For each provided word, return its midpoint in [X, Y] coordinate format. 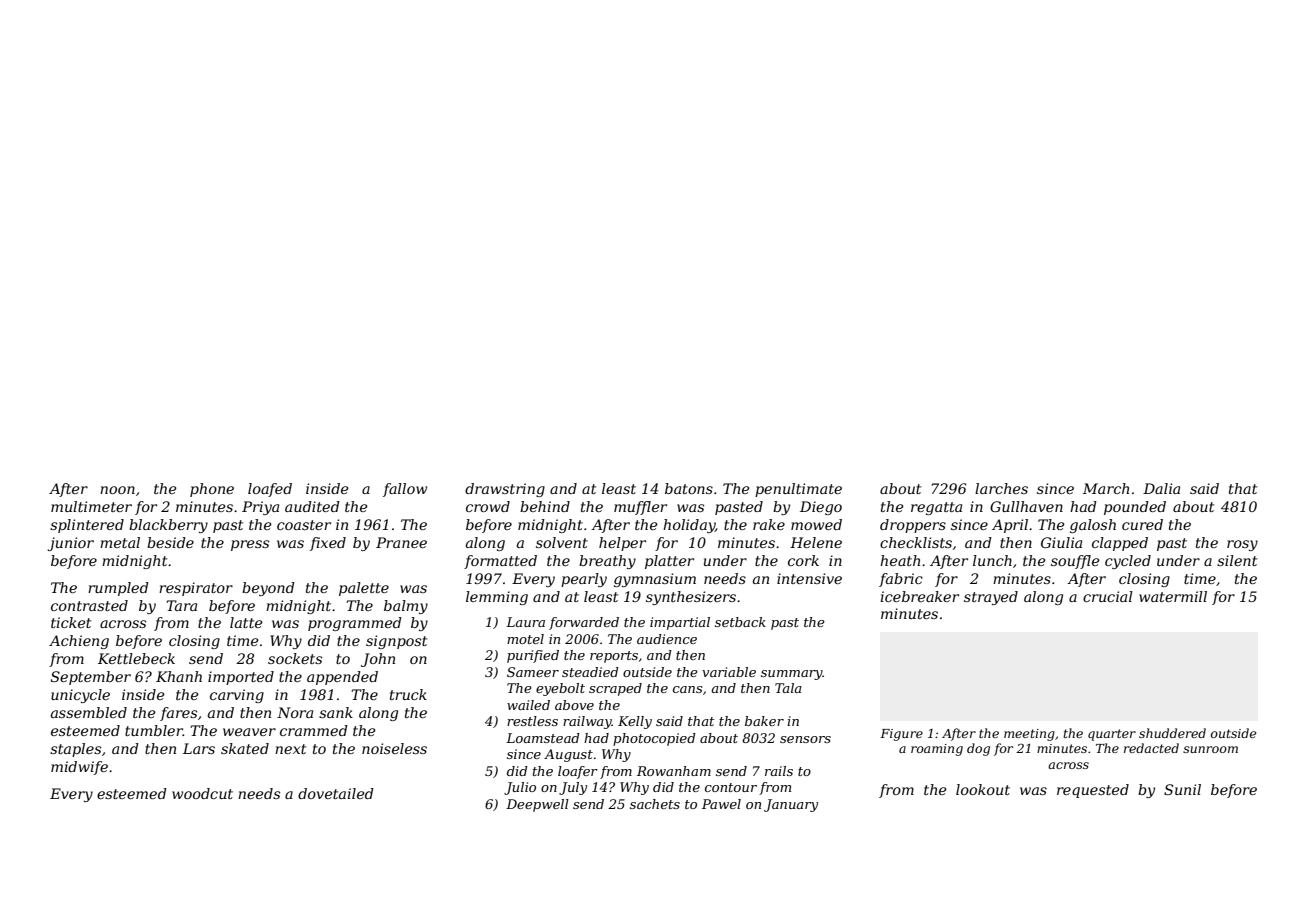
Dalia [1161, 488]
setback [740, 622]
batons [689, 488]
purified [533, 656]
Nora [295, 712]
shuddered [1172, 733]
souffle [1075, 562]
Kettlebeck [136, 658]
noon [117, 490]
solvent [562, 542]
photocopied [654, 739]
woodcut [202, 793]
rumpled [118, 589]
